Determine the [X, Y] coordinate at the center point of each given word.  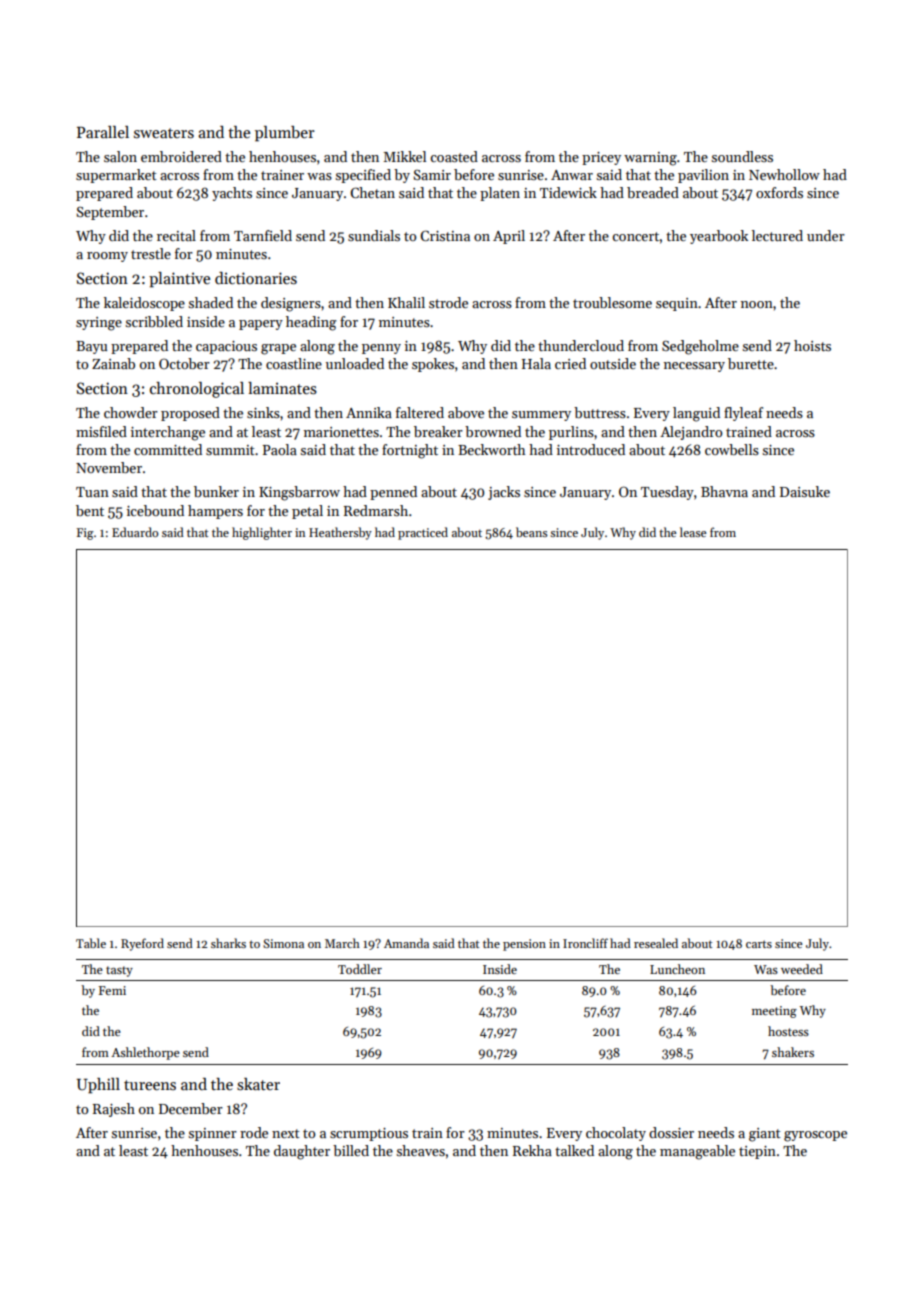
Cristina [445, 235]
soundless [742, 156]
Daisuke [805, 491]
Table [91, 943]
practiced [423, 533]
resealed [656, 943]
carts [759, 944]
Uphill [98, 1086]
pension [524, 945]
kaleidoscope [144, 304]
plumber [285, 134]
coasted [454, 156]
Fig [85, 534]
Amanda [406, 943]
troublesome [612, 302]
